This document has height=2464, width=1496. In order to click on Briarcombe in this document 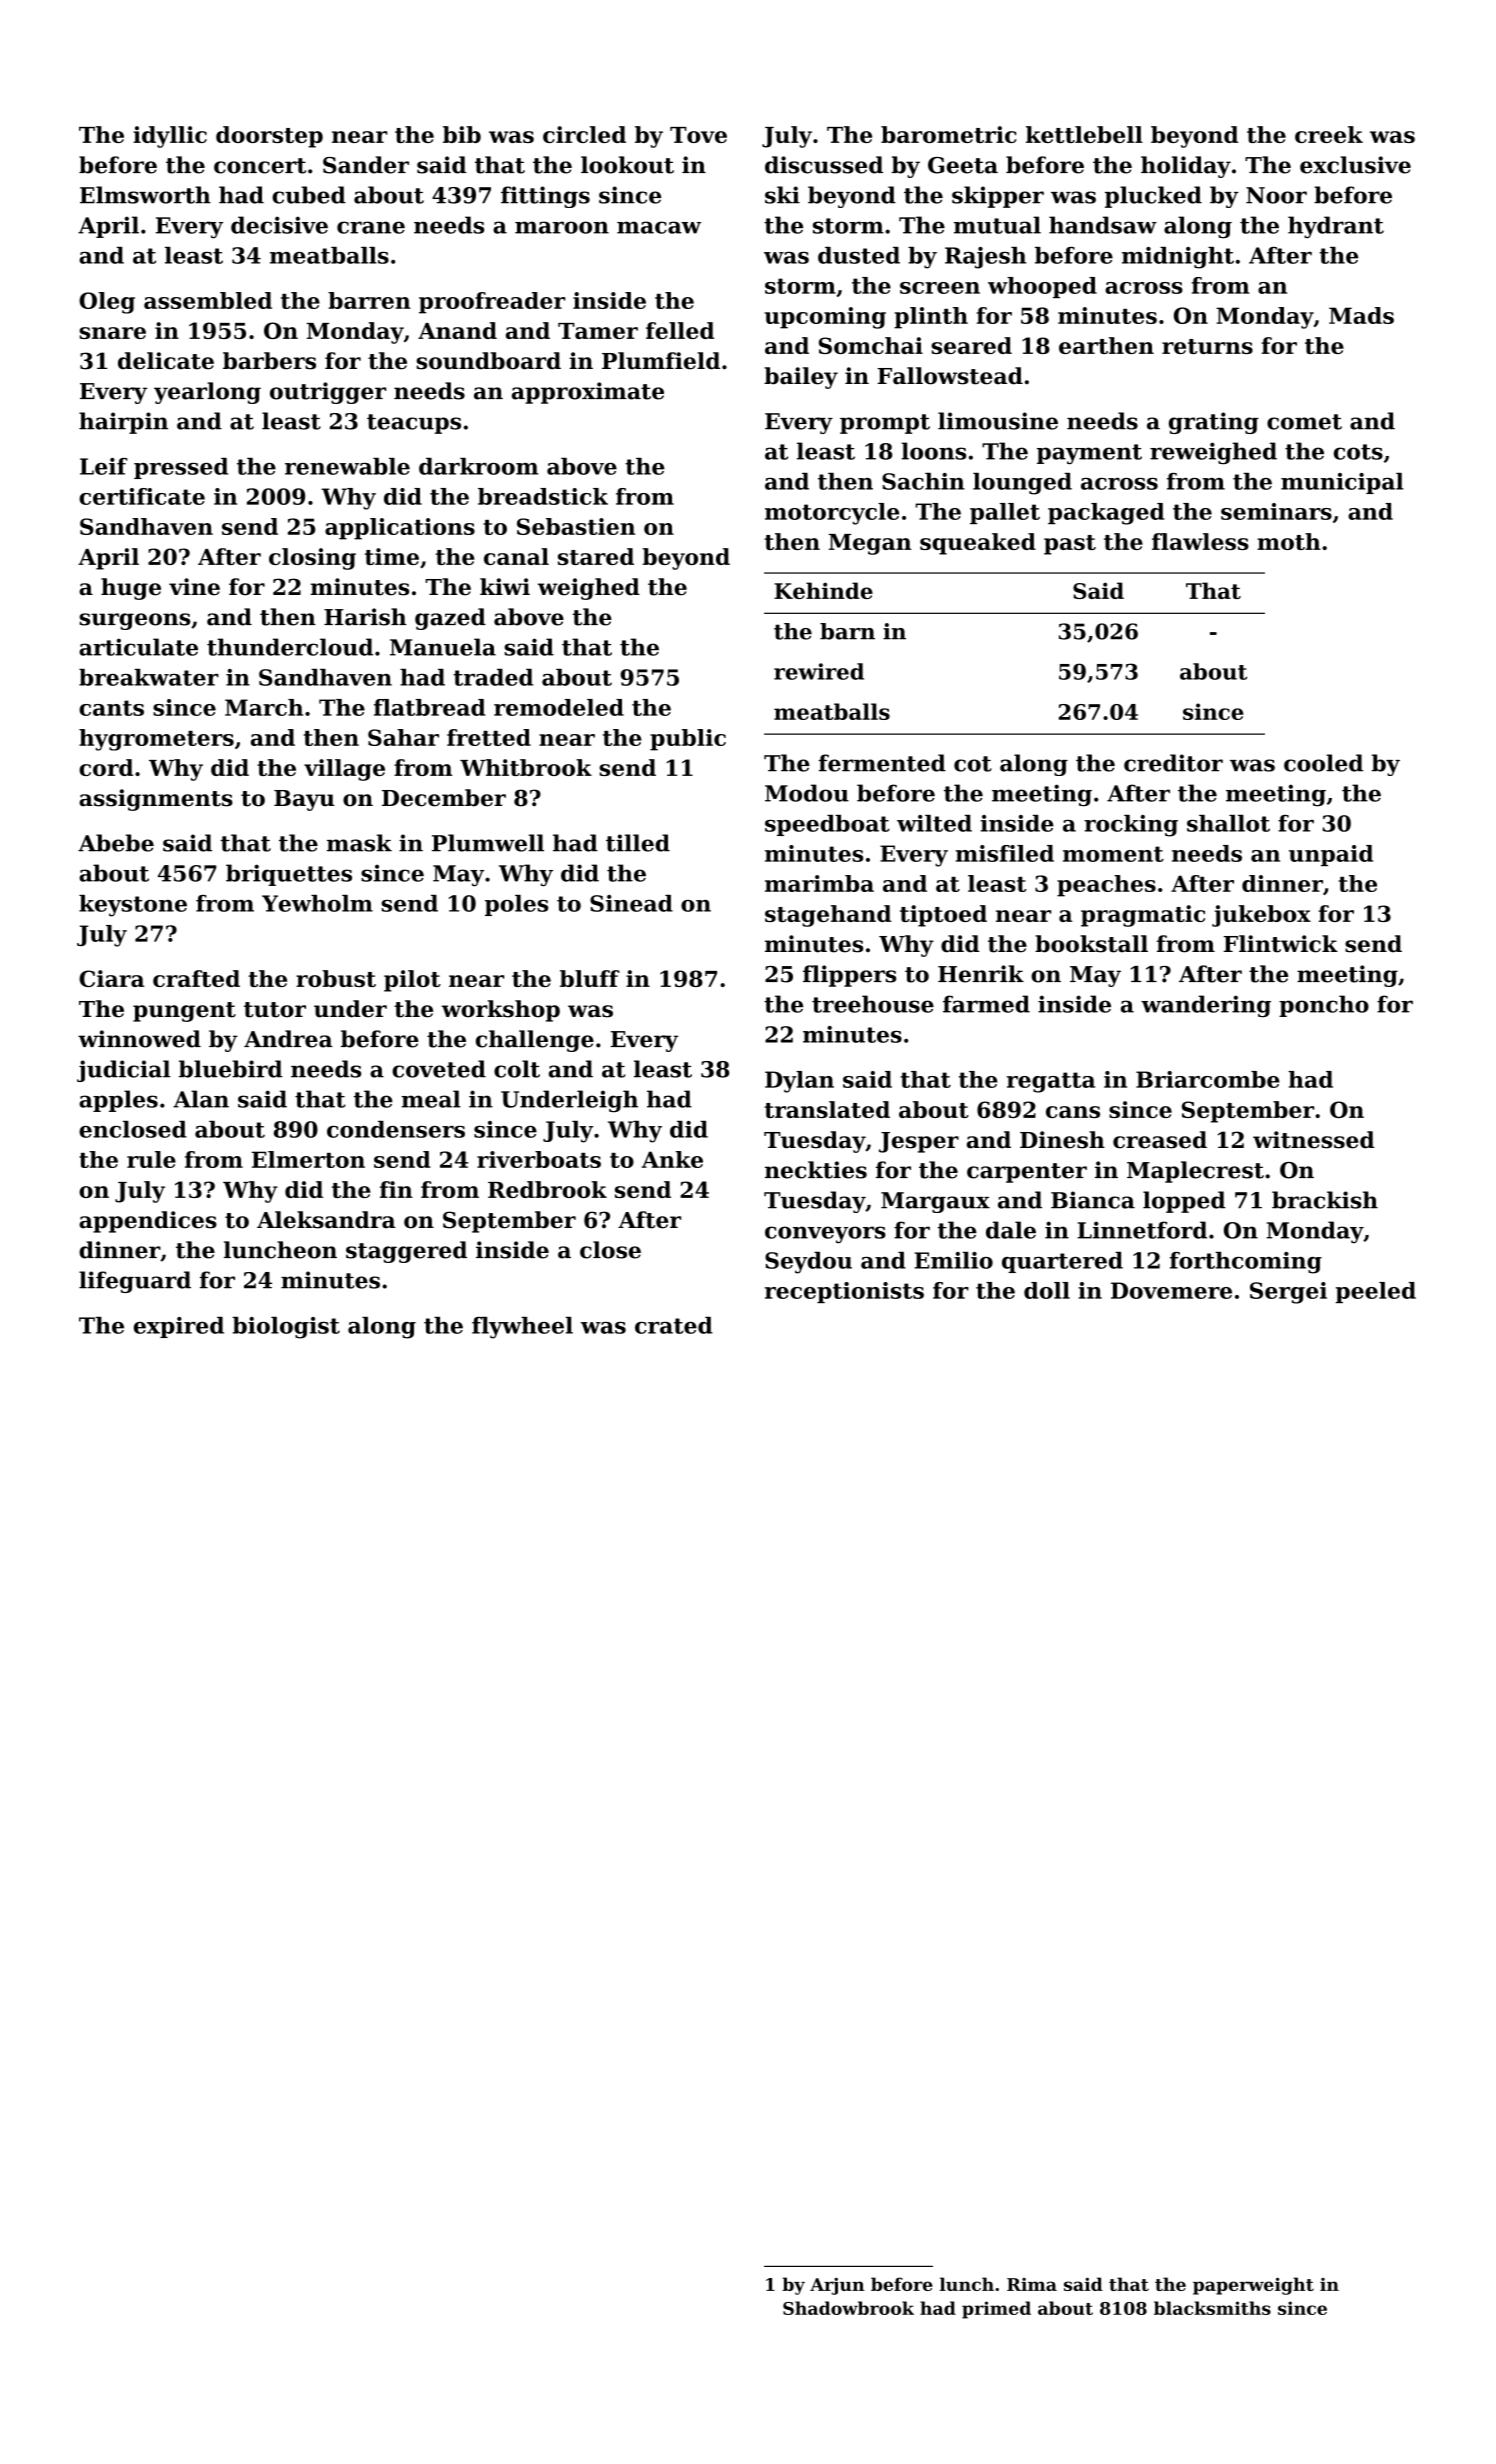, I will do `click(1208, 1079)`.
